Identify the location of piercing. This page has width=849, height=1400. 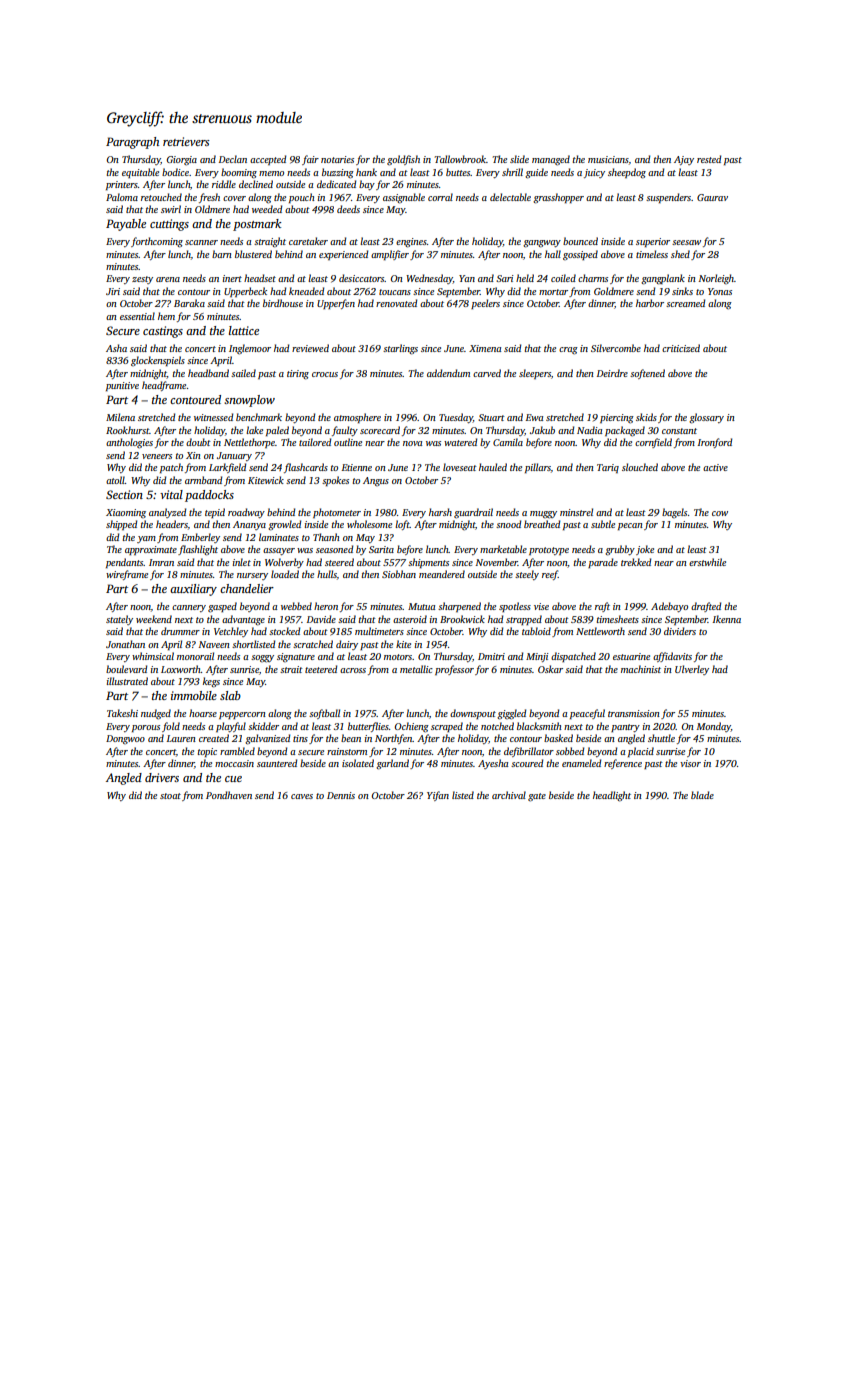
(617, 419).
